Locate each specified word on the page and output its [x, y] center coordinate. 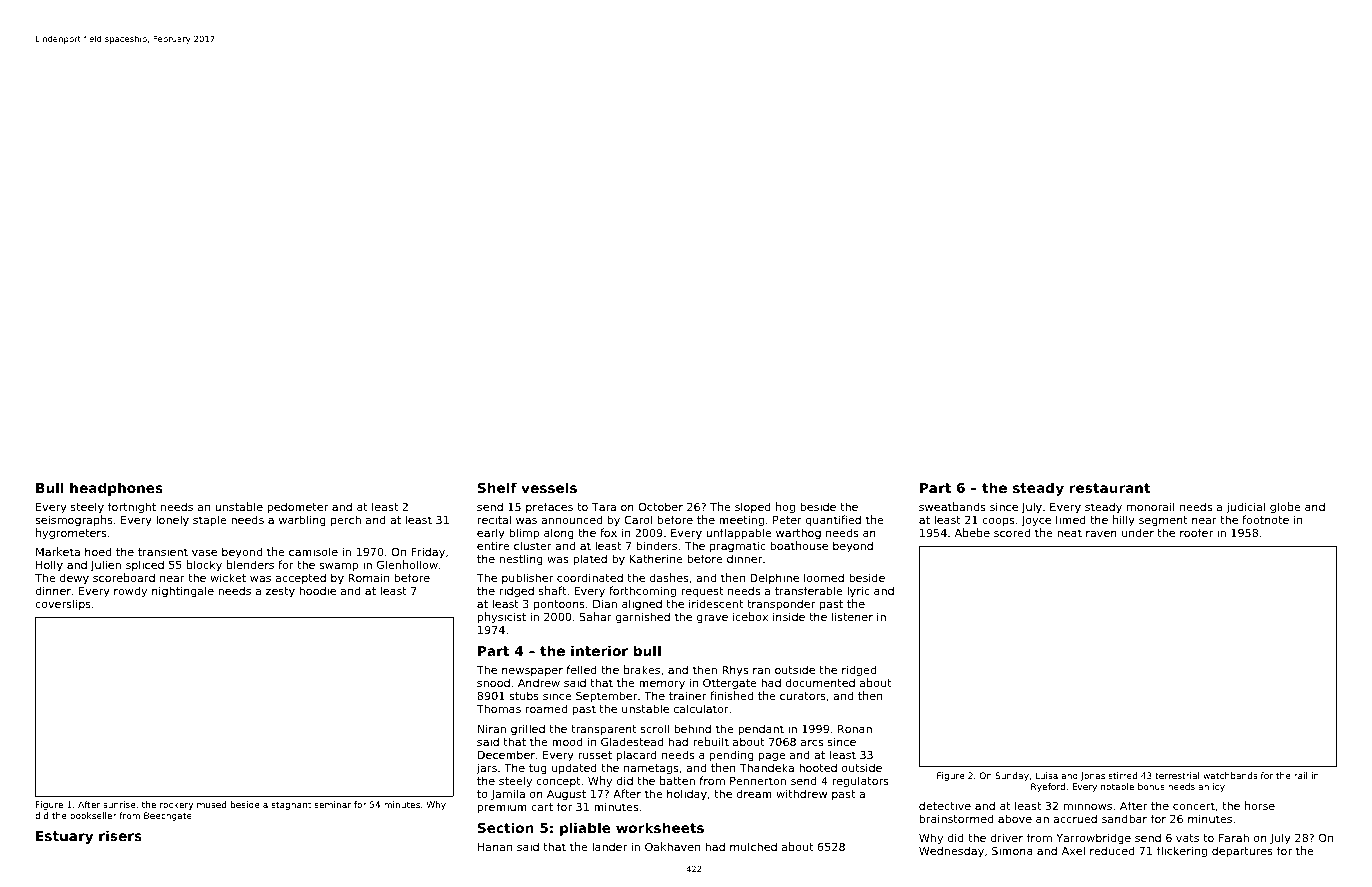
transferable [809, 590]
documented [820, 682]
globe [1285, 508]
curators [803, 696]
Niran [492, 728]
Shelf [497, 487]
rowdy [130, 592]
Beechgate [168, 816]
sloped [753, 507]
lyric [858, 592]
